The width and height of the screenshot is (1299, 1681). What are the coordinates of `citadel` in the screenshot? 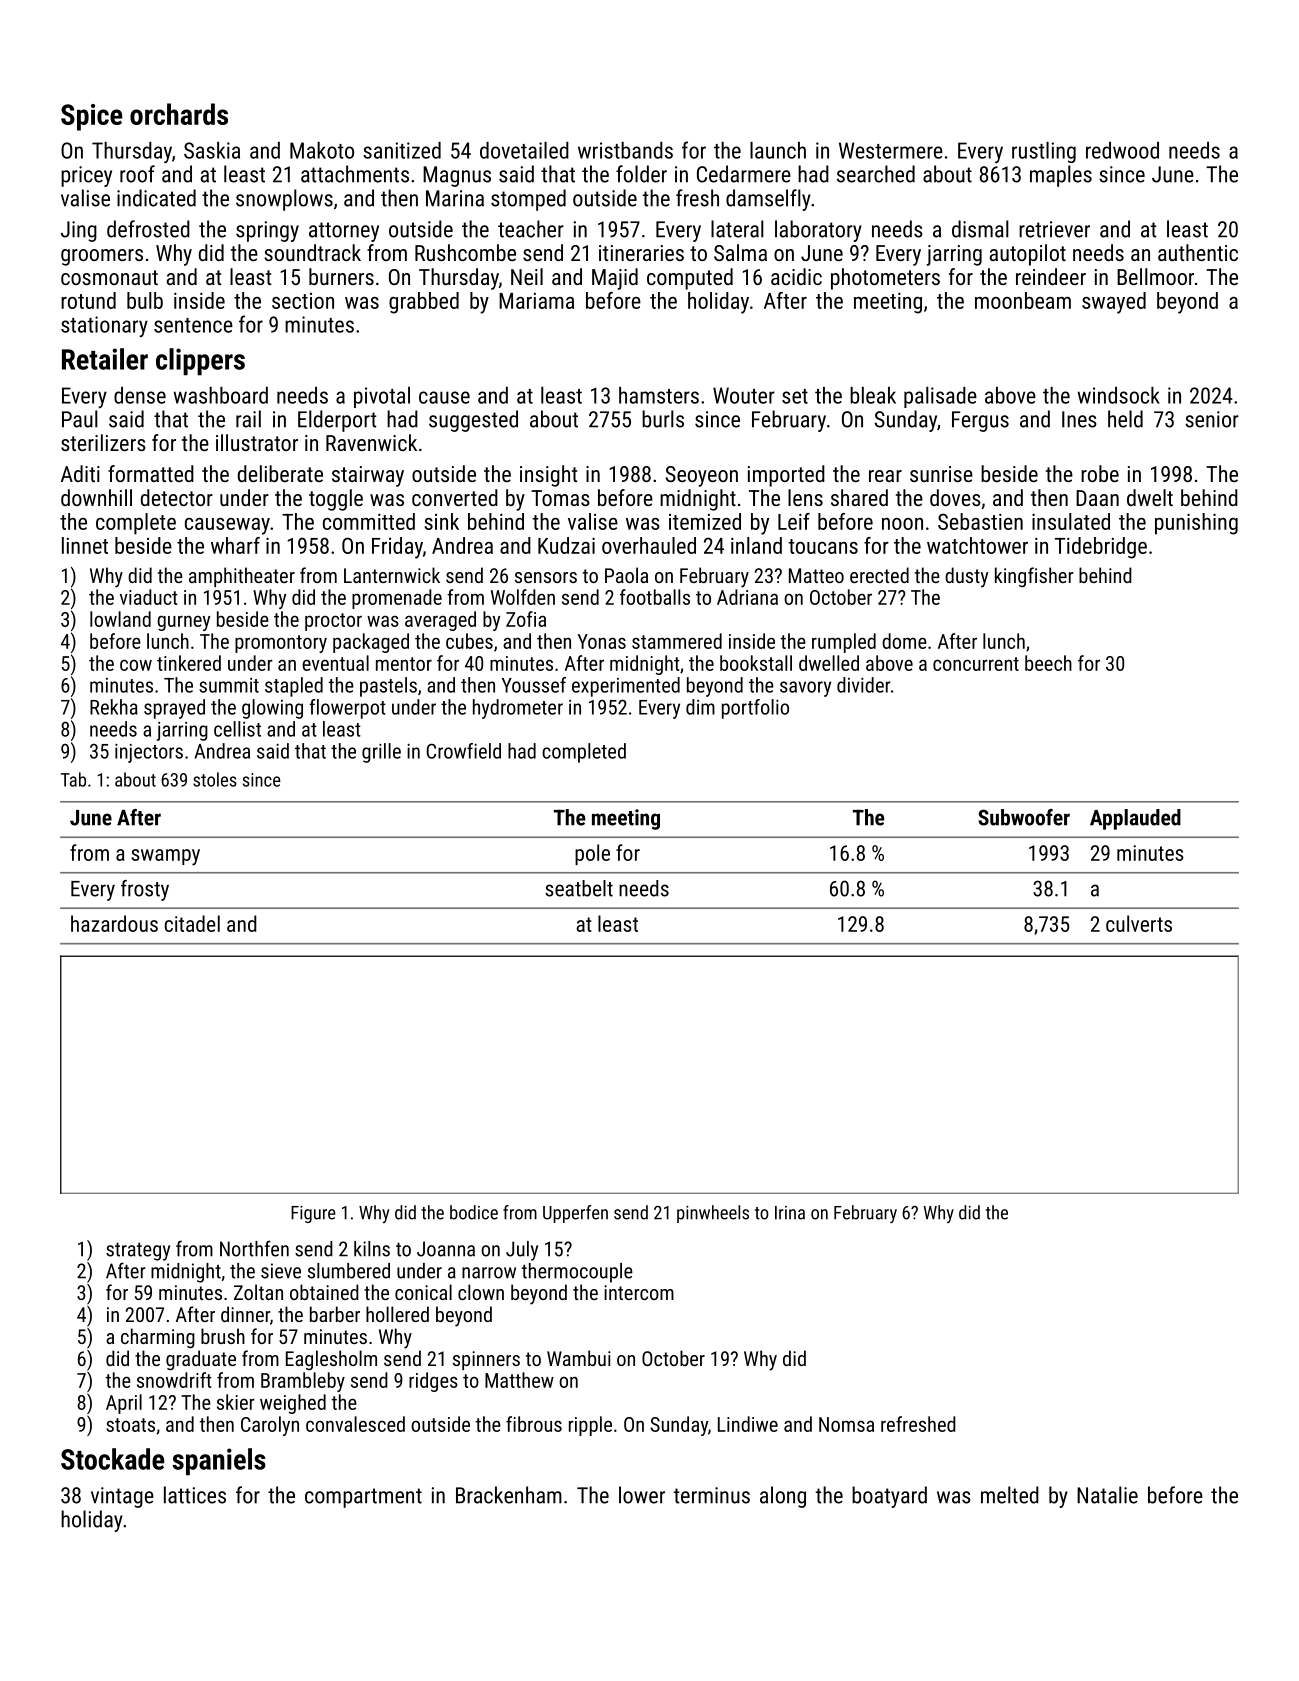 It's located at (192, 923).
